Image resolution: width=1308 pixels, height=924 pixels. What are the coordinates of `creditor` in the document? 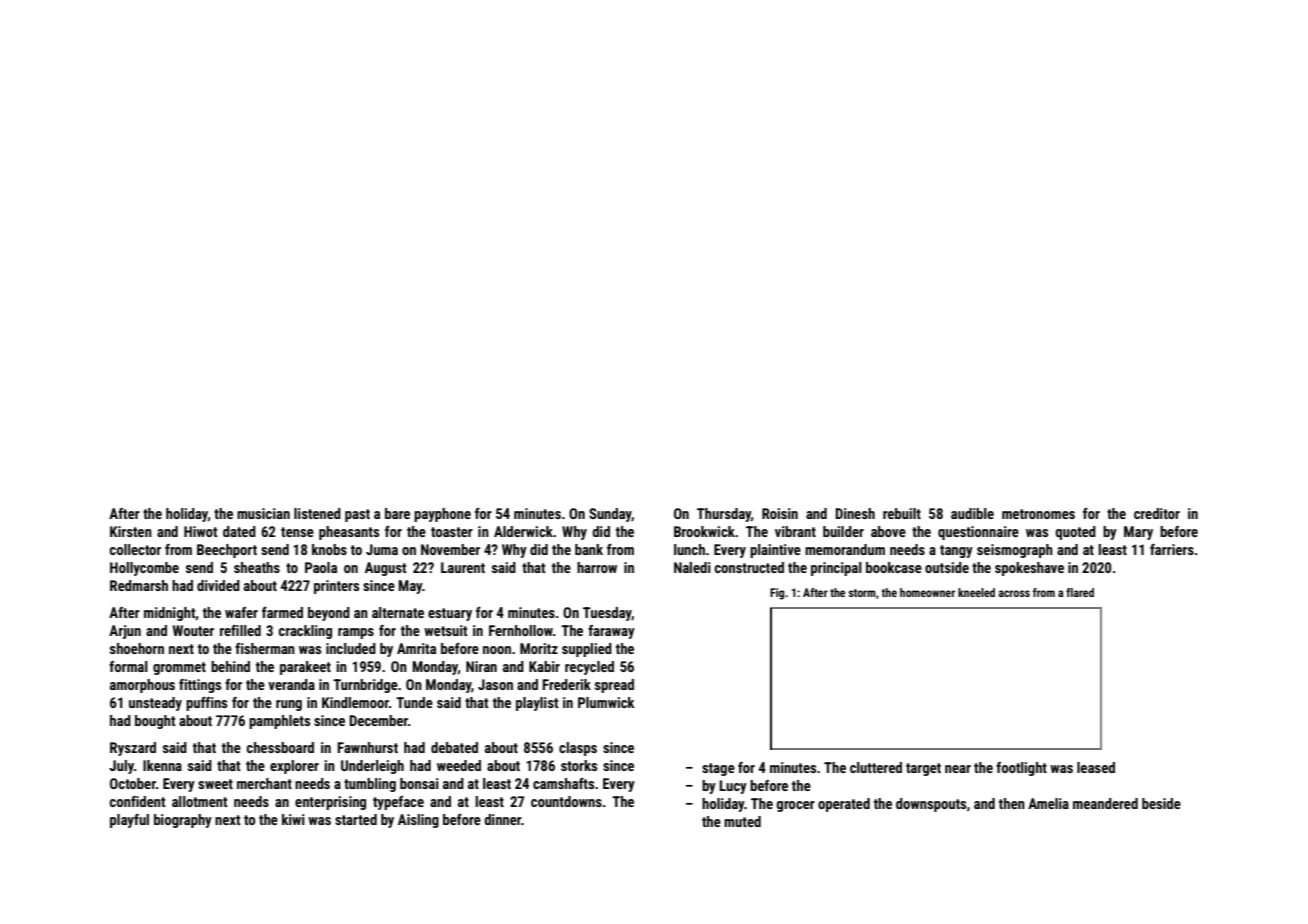 It's located at (1157, 513).
